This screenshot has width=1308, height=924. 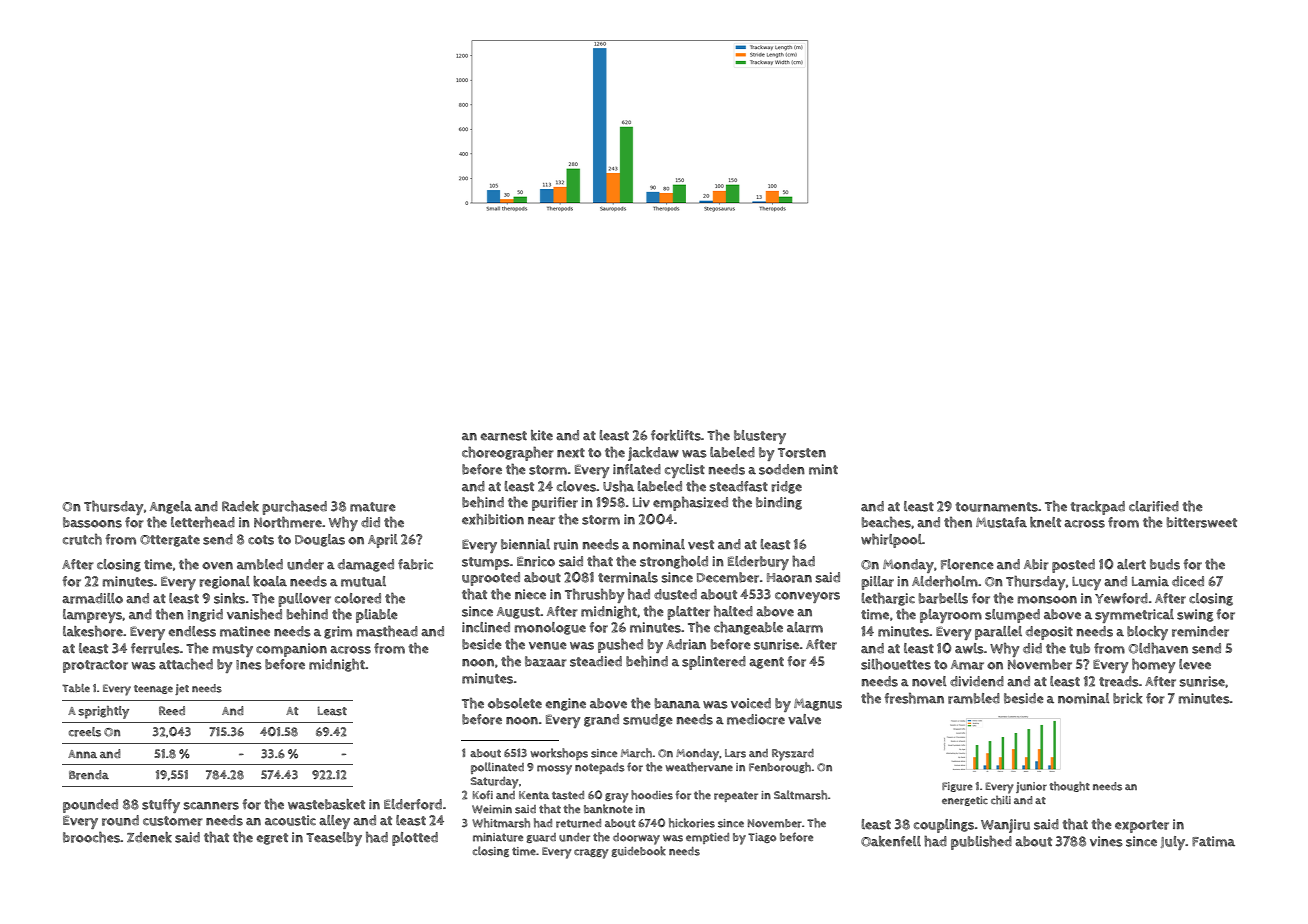 I want to click on guidebook, so click(x=639, y=851).
